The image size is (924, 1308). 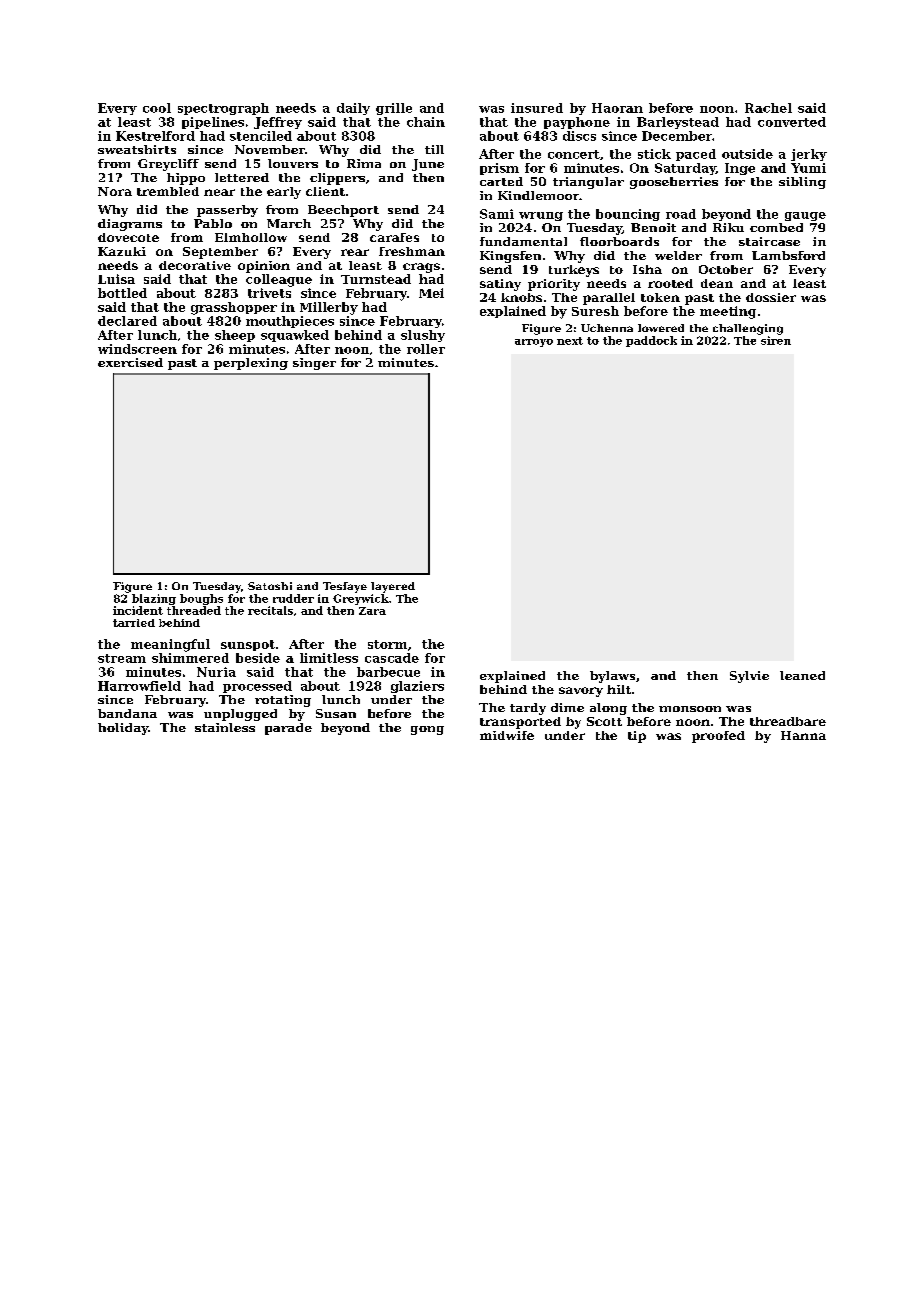 I want to click on stainless, so click(x=225, y=727).
